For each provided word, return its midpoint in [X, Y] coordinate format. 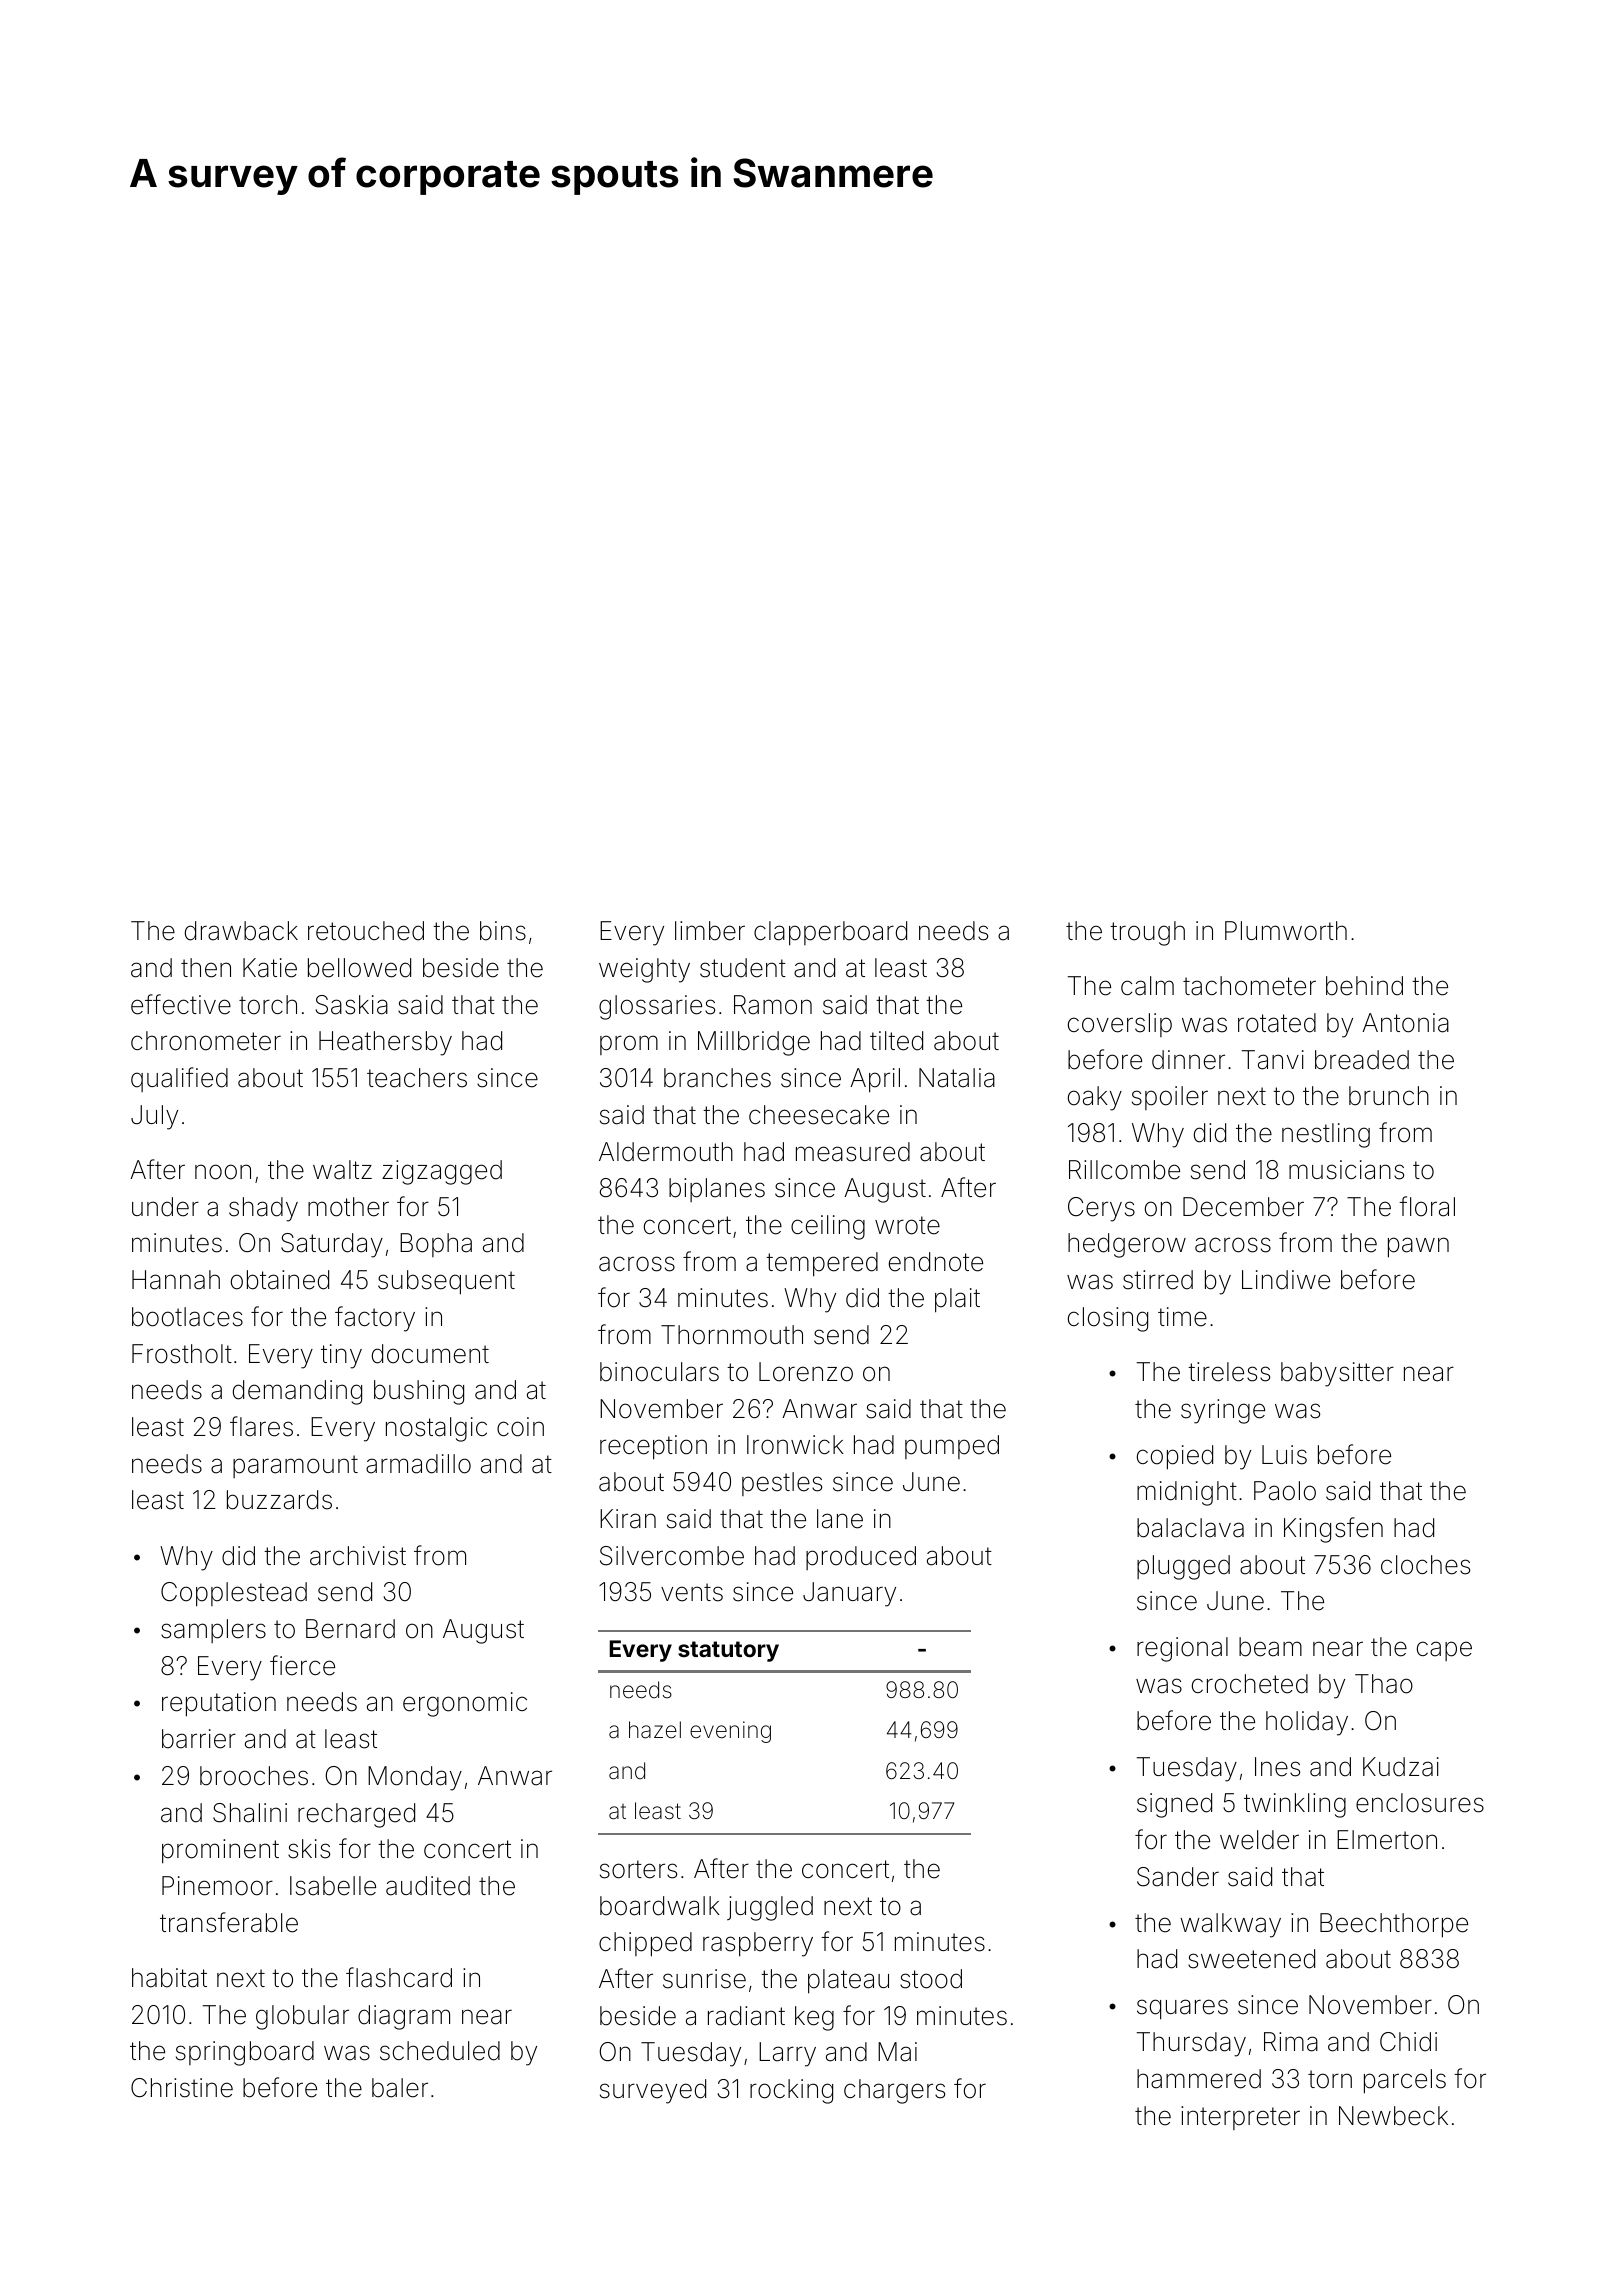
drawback [241, 931]
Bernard [350, 1629]
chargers [894, 2091]
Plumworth [1286, 931]
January [849, 1594]
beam [1270, 1647]
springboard [245, 2053]
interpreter [1240, 2118]
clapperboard [830, 933]
